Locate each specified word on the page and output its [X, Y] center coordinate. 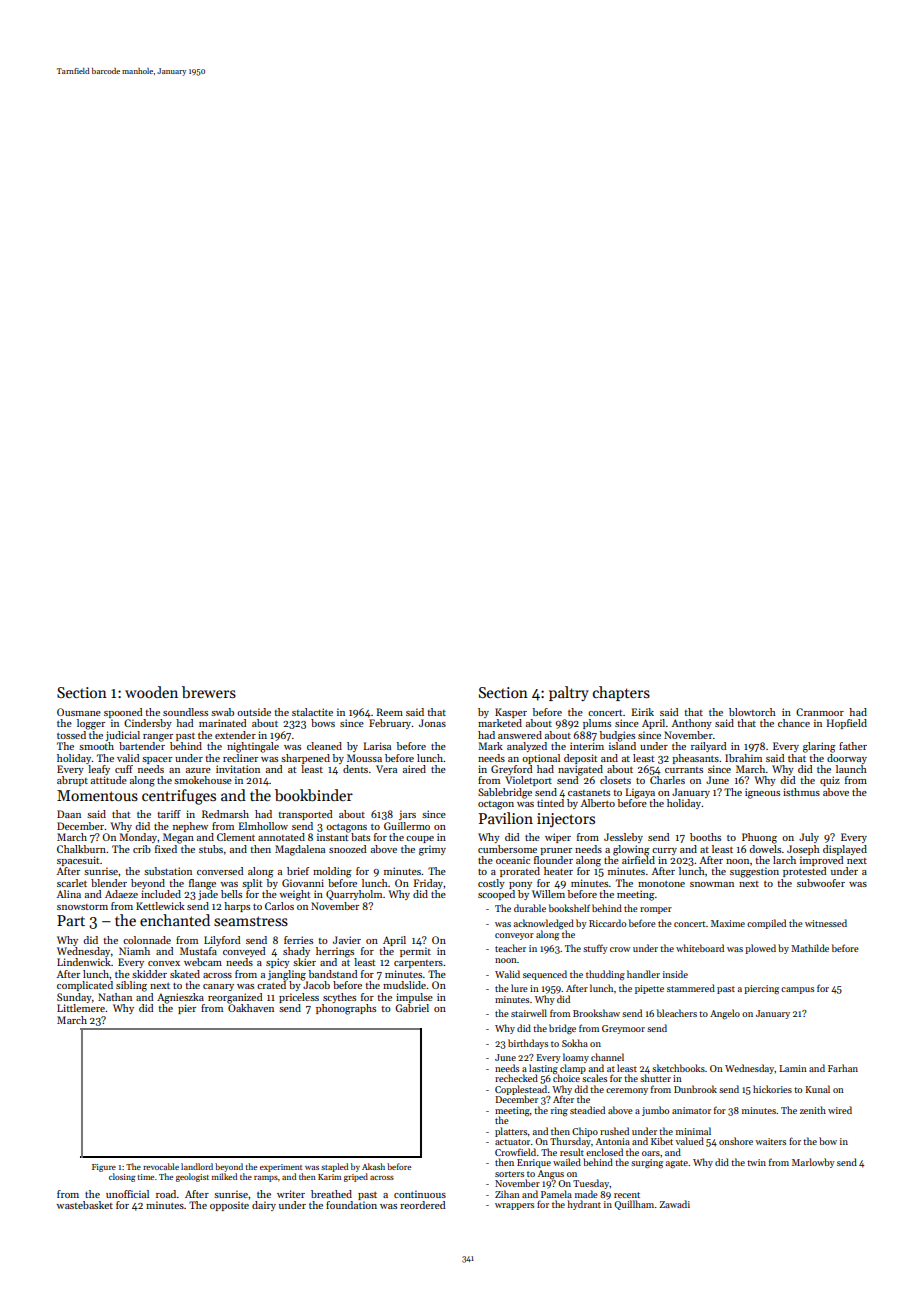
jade [208, 895]
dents [355, 769]
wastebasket [84, 1205]
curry [664, 851]
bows [323, 723]
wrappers [514, 1206]
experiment [281, 1168]
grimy [432, 850]
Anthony [692, 724]
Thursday [570, 1142]
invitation [238, 769]
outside [254, 712]
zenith [813, 1110]
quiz [830, 781]
